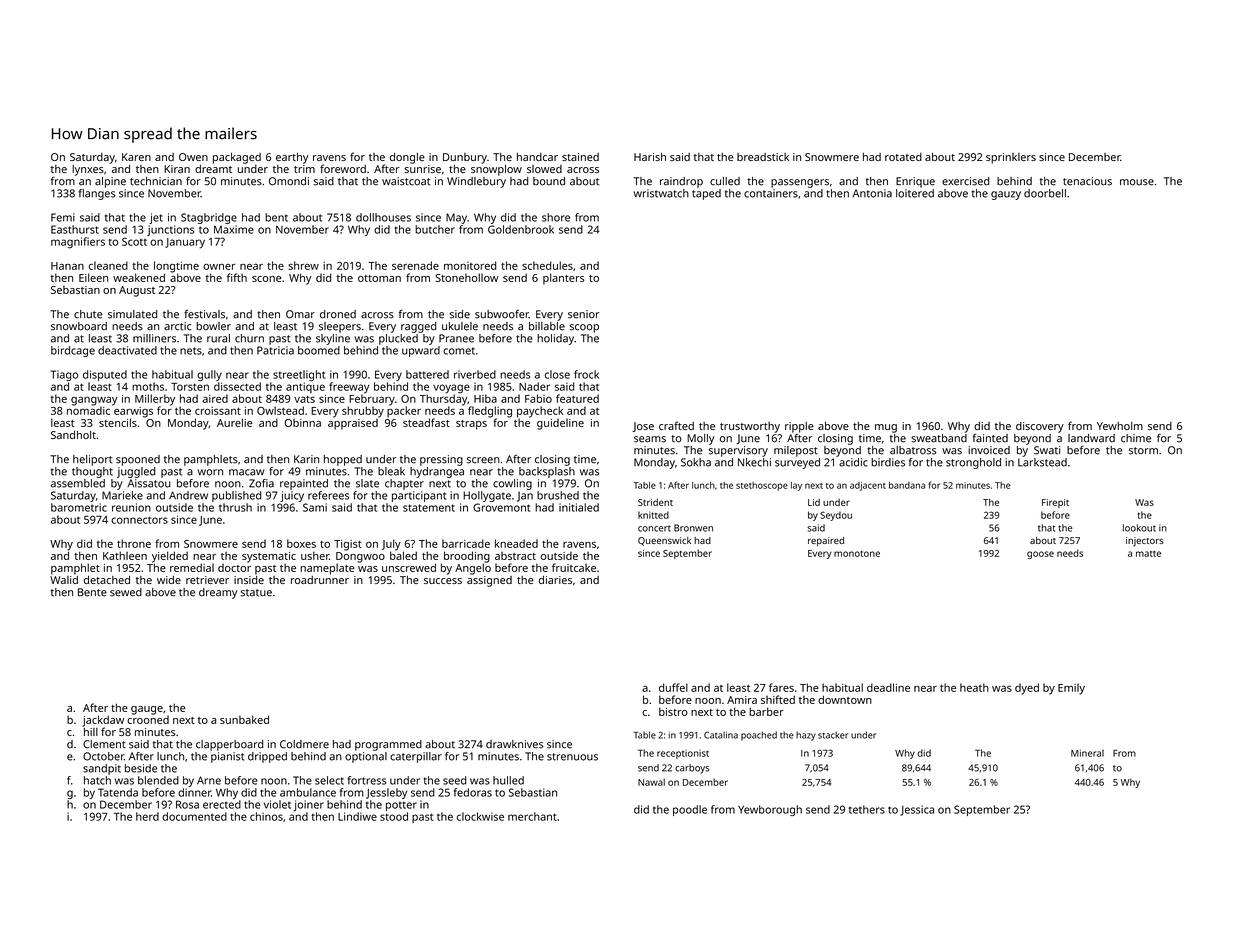 The height and width of the document is (952, 1233). What do you see at coordinates (136, 157) in the document?
I see `Karen` at bounding box center [136, 157].
